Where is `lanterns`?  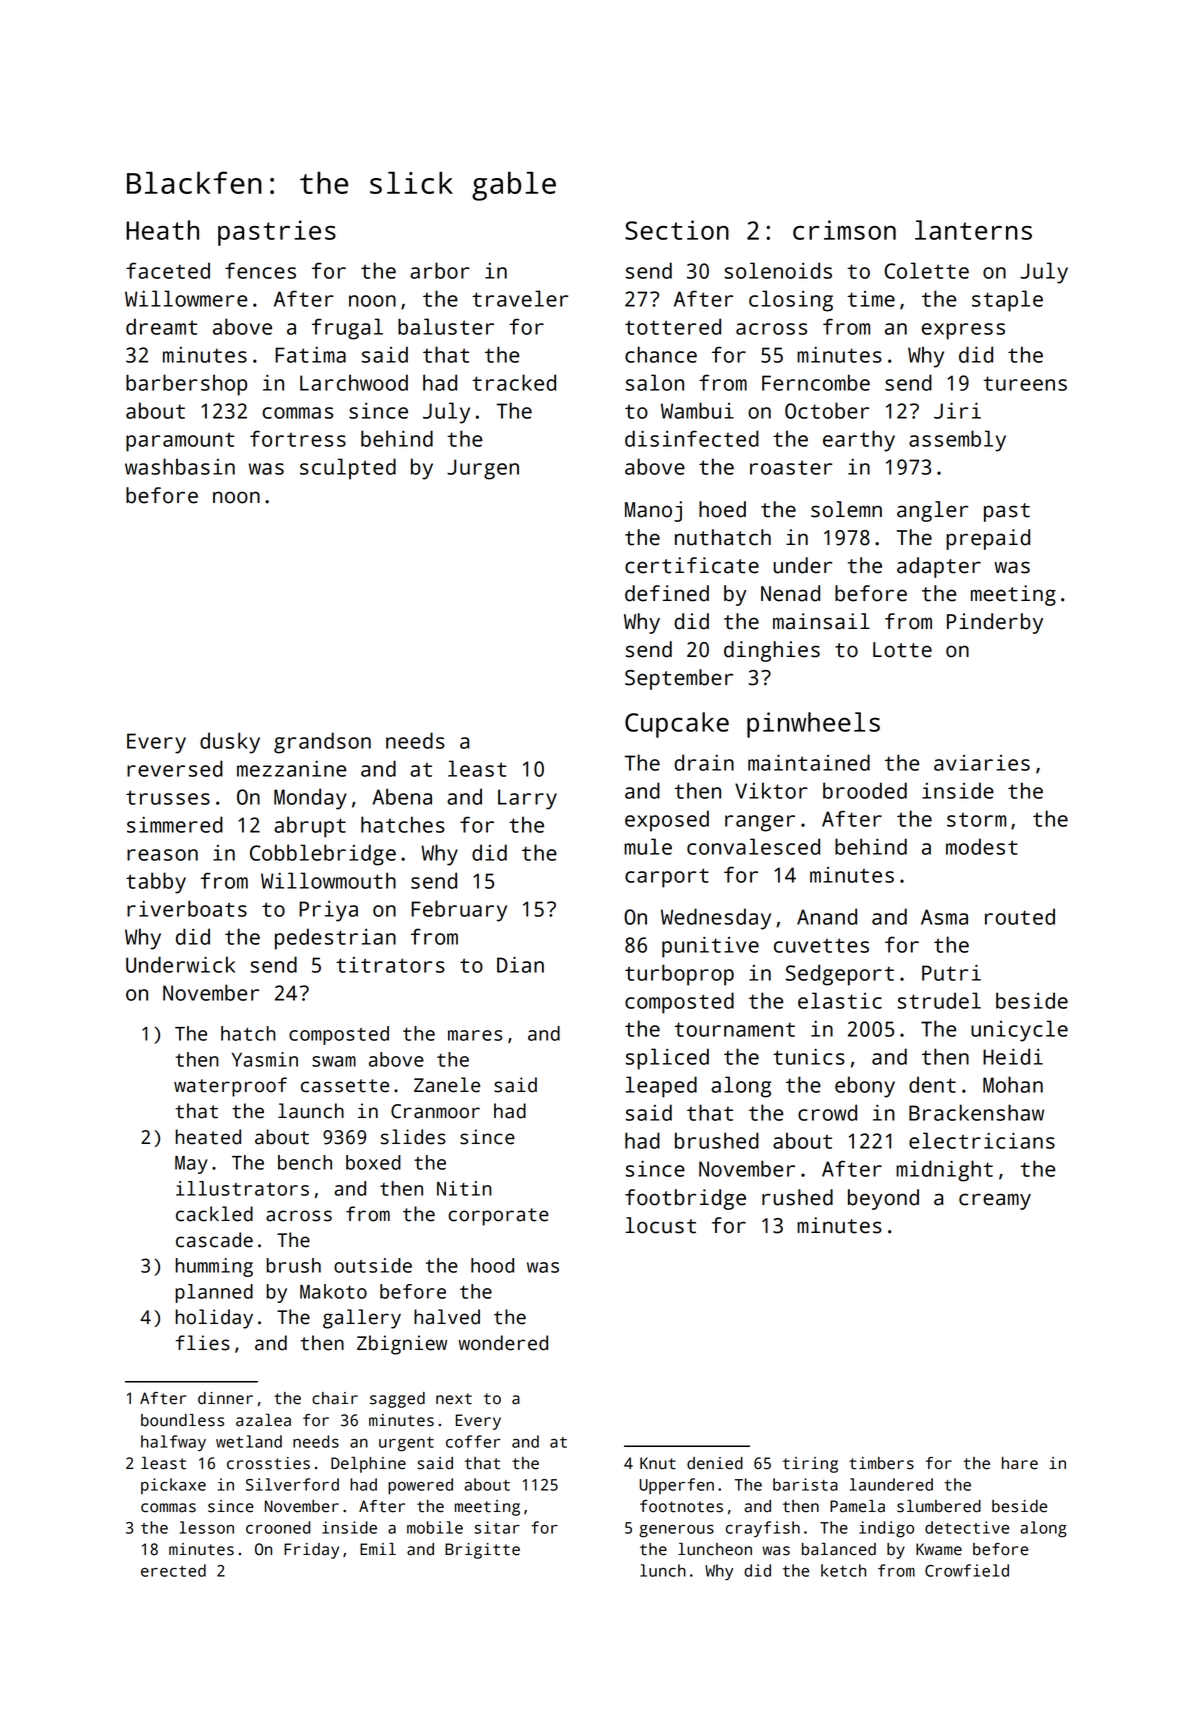 lanterns is located at coordinates (973, 230).
